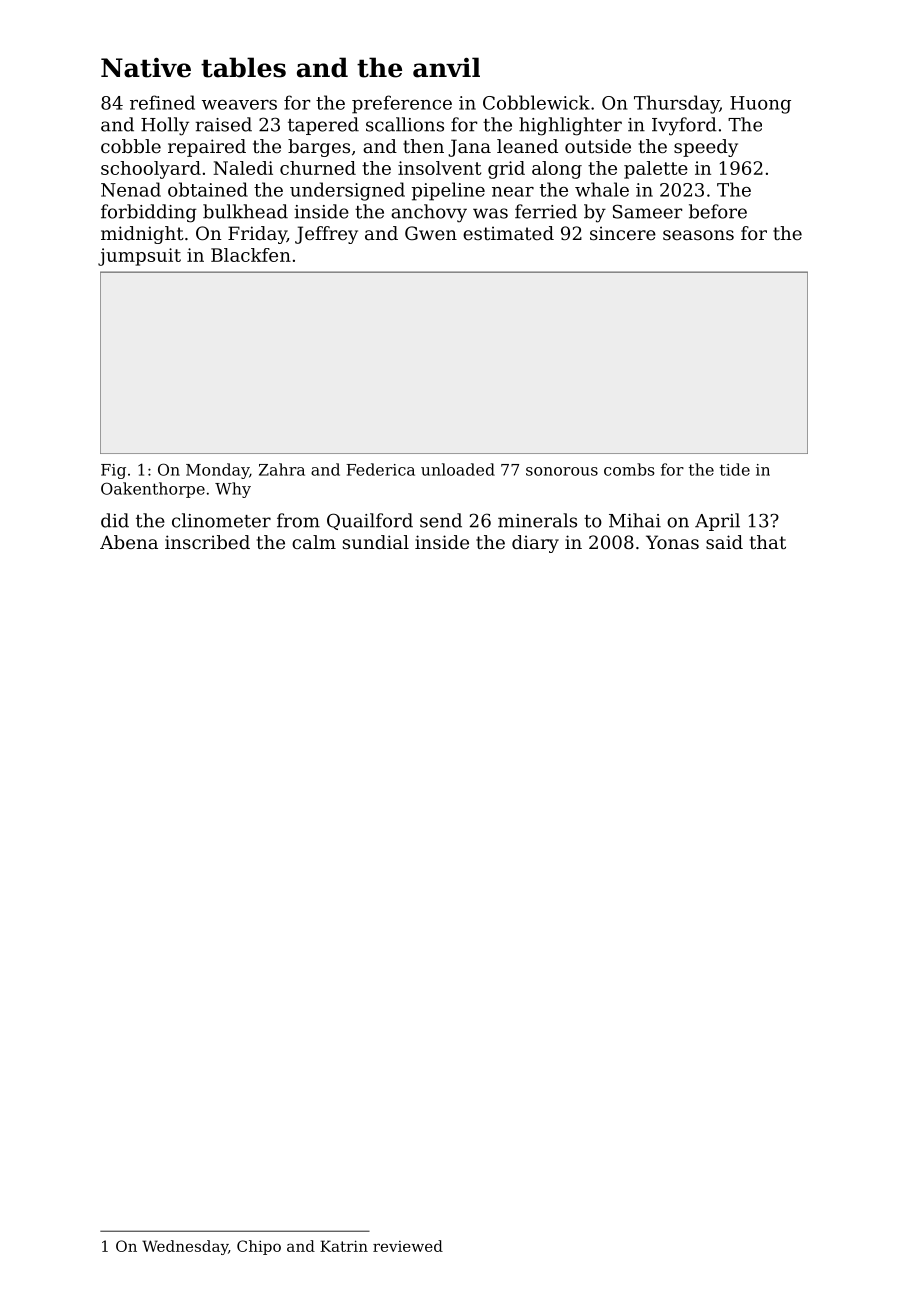  Describe the element at coordinates (408, 1246) in the page. I see `reviewed` at that location.
